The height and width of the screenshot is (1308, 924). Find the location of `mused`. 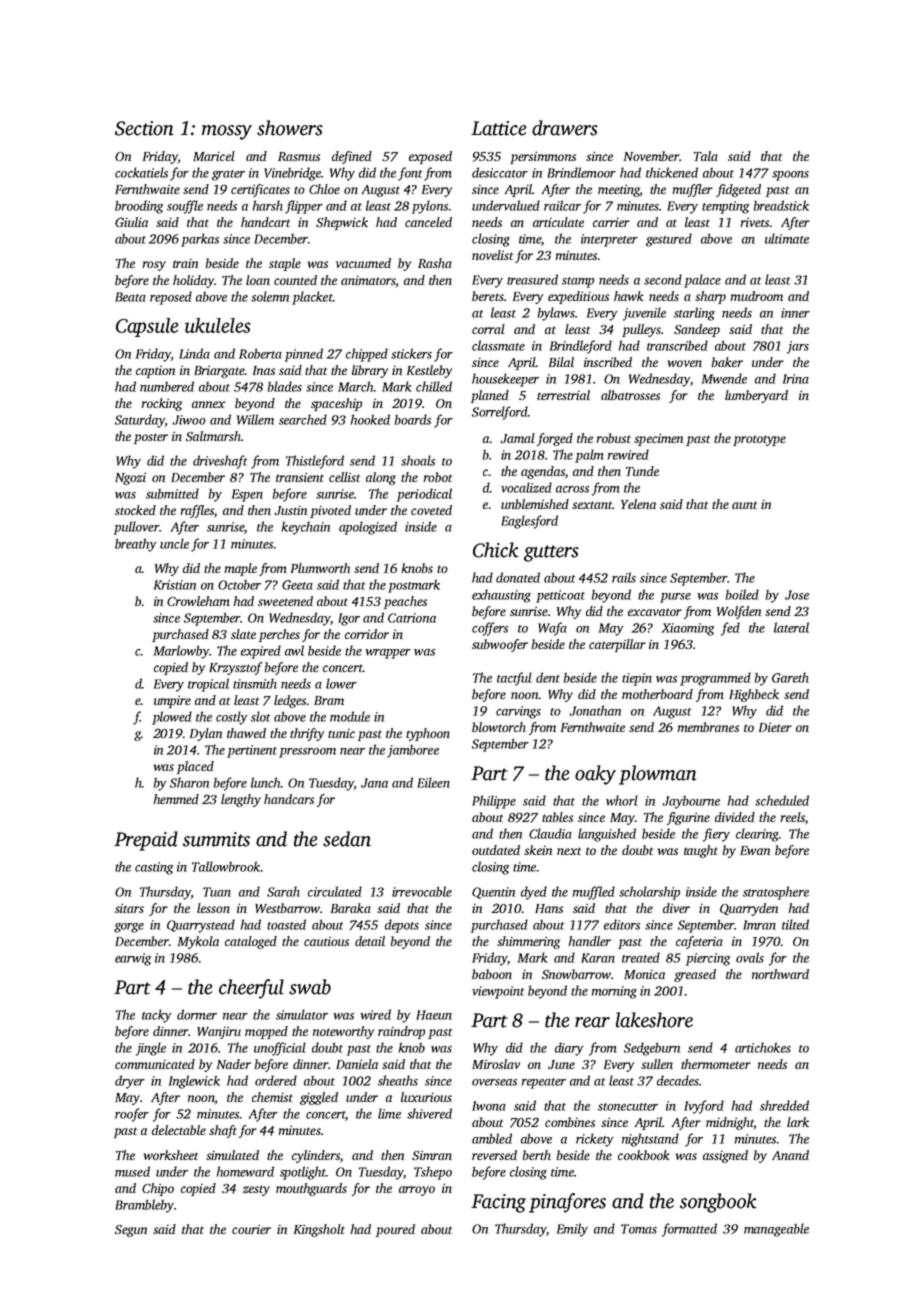

mused is located at coordinates (132, 1171).
